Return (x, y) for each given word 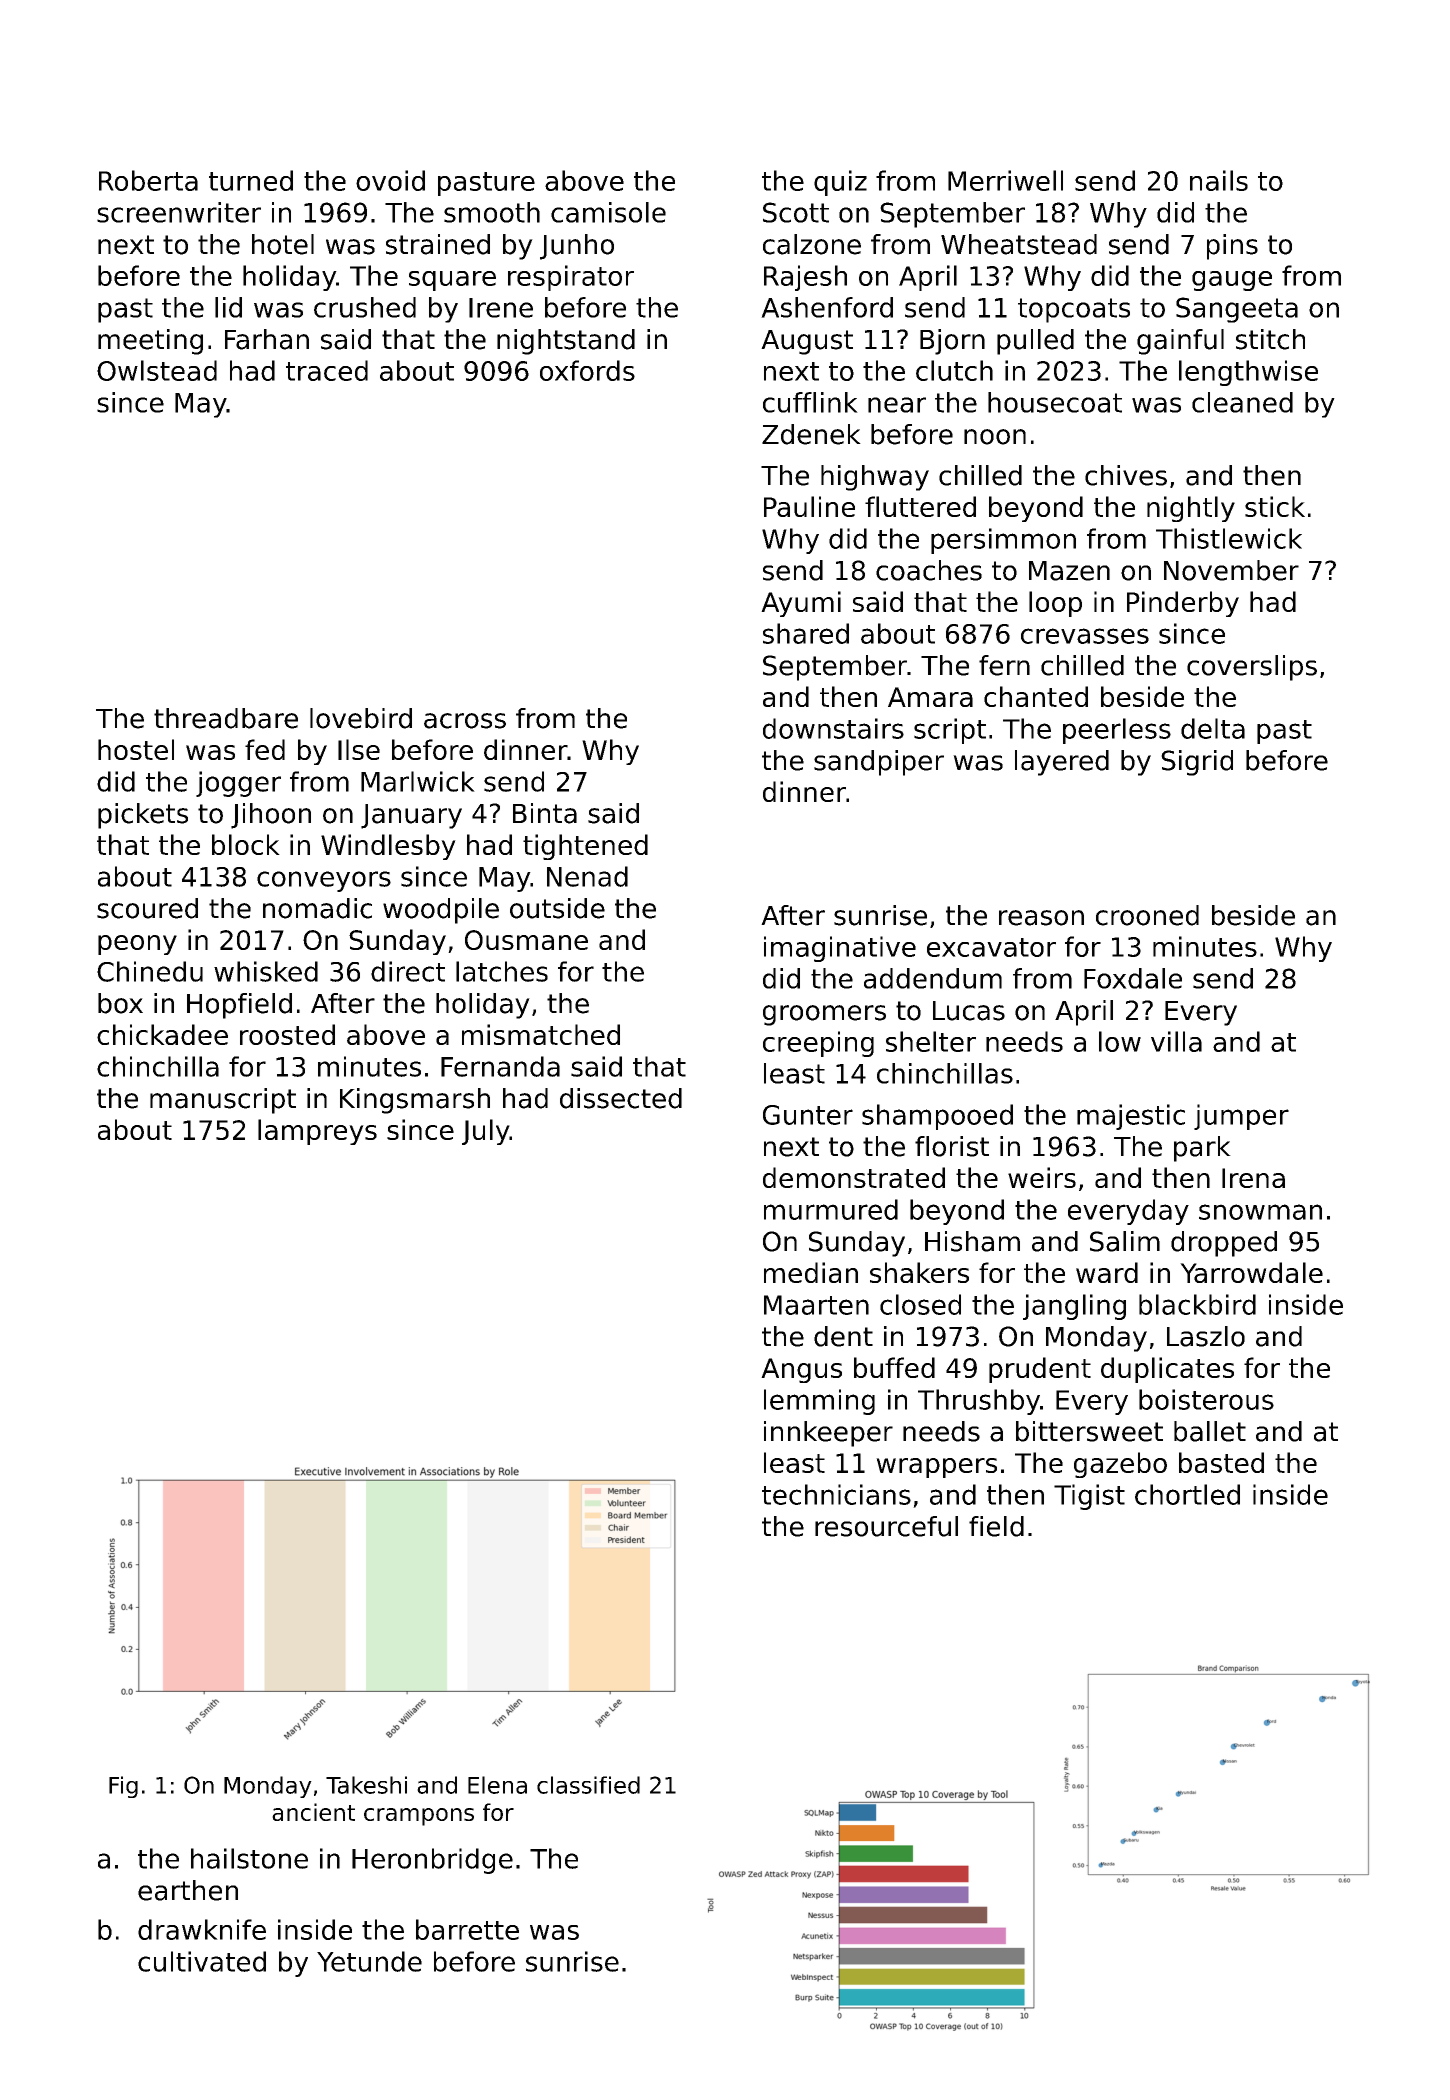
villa (1176, 1041)
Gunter (808, 1115)
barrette (467, 1929)
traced (327, 370)
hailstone (249, 1858)
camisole (608, 212)
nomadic (317, 908)
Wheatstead (1019, 244)
